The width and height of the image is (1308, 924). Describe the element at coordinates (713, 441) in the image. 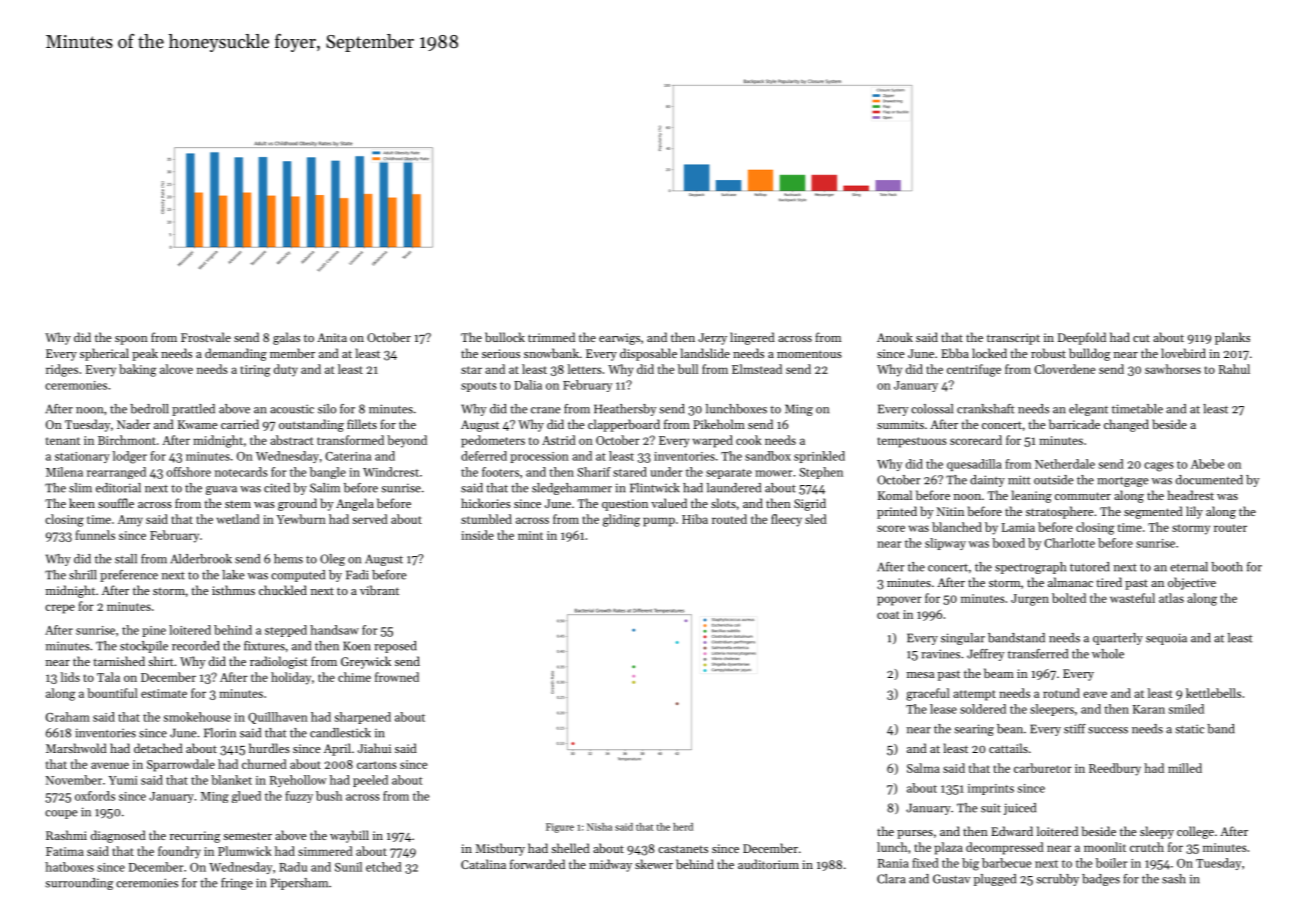

I see `warped` at that location.
